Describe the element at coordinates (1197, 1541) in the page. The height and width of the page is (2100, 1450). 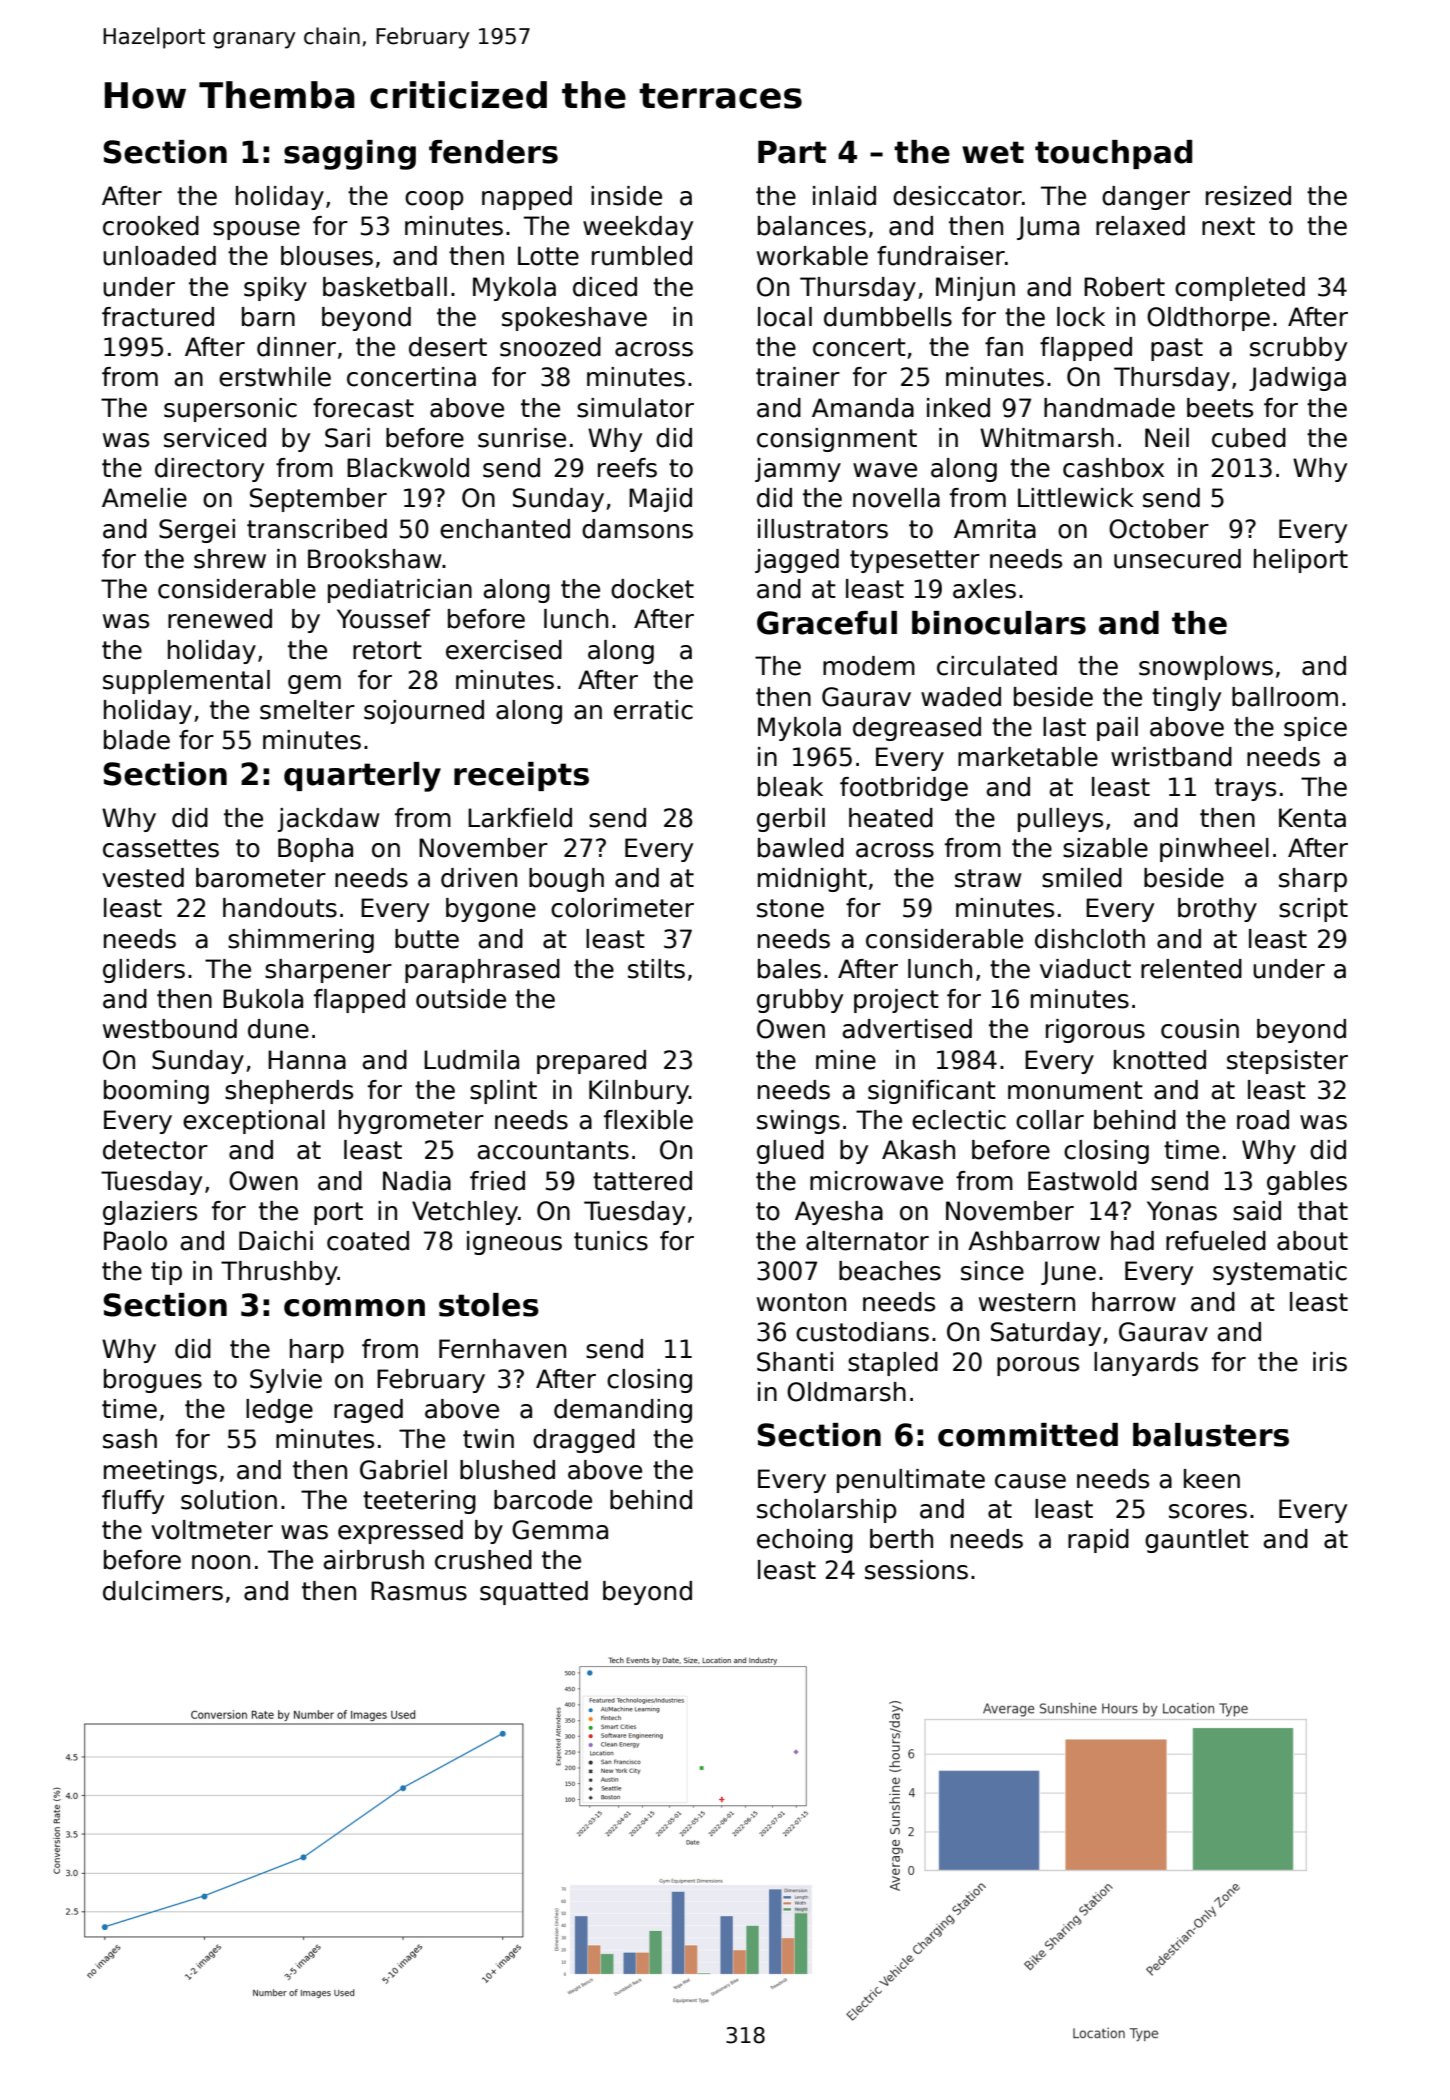
I see `gauntlet` at that location.
